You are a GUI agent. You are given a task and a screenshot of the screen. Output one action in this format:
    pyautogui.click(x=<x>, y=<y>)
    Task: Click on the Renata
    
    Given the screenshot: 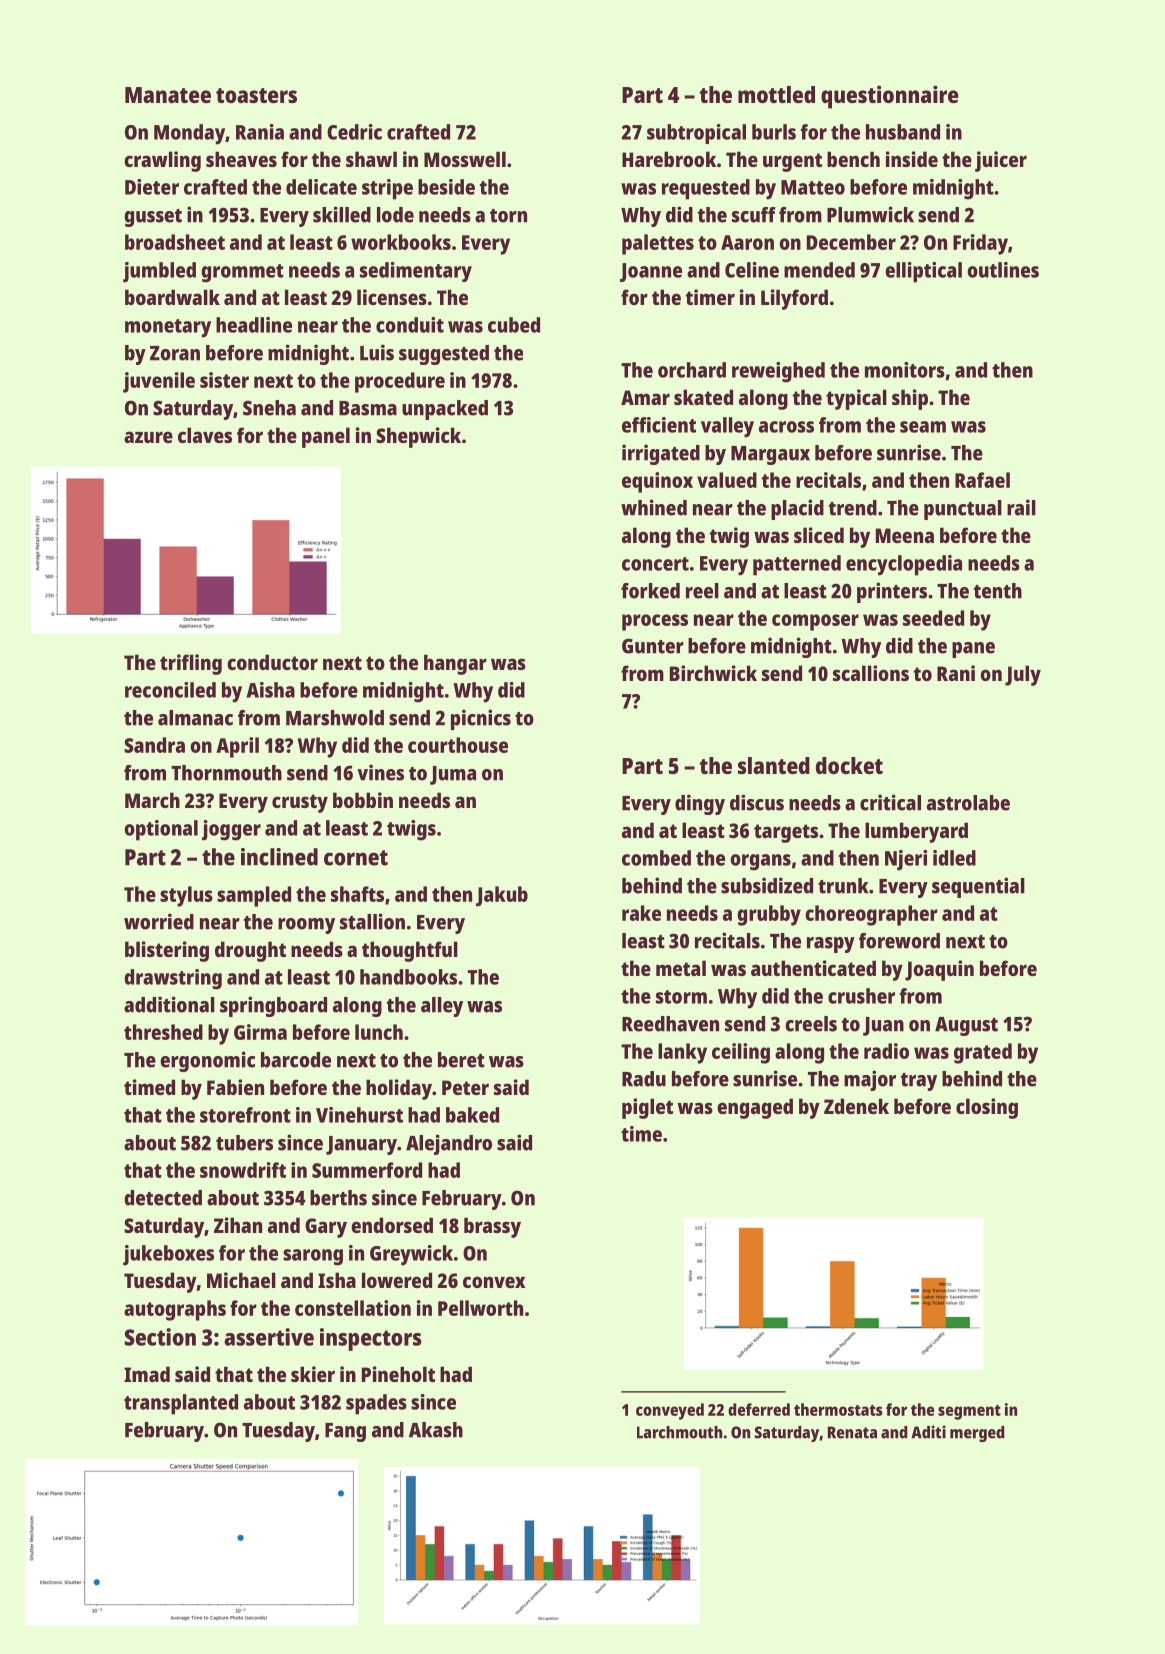 What is the action you would take?
    pyautogui.click(x=852, y=1432)
